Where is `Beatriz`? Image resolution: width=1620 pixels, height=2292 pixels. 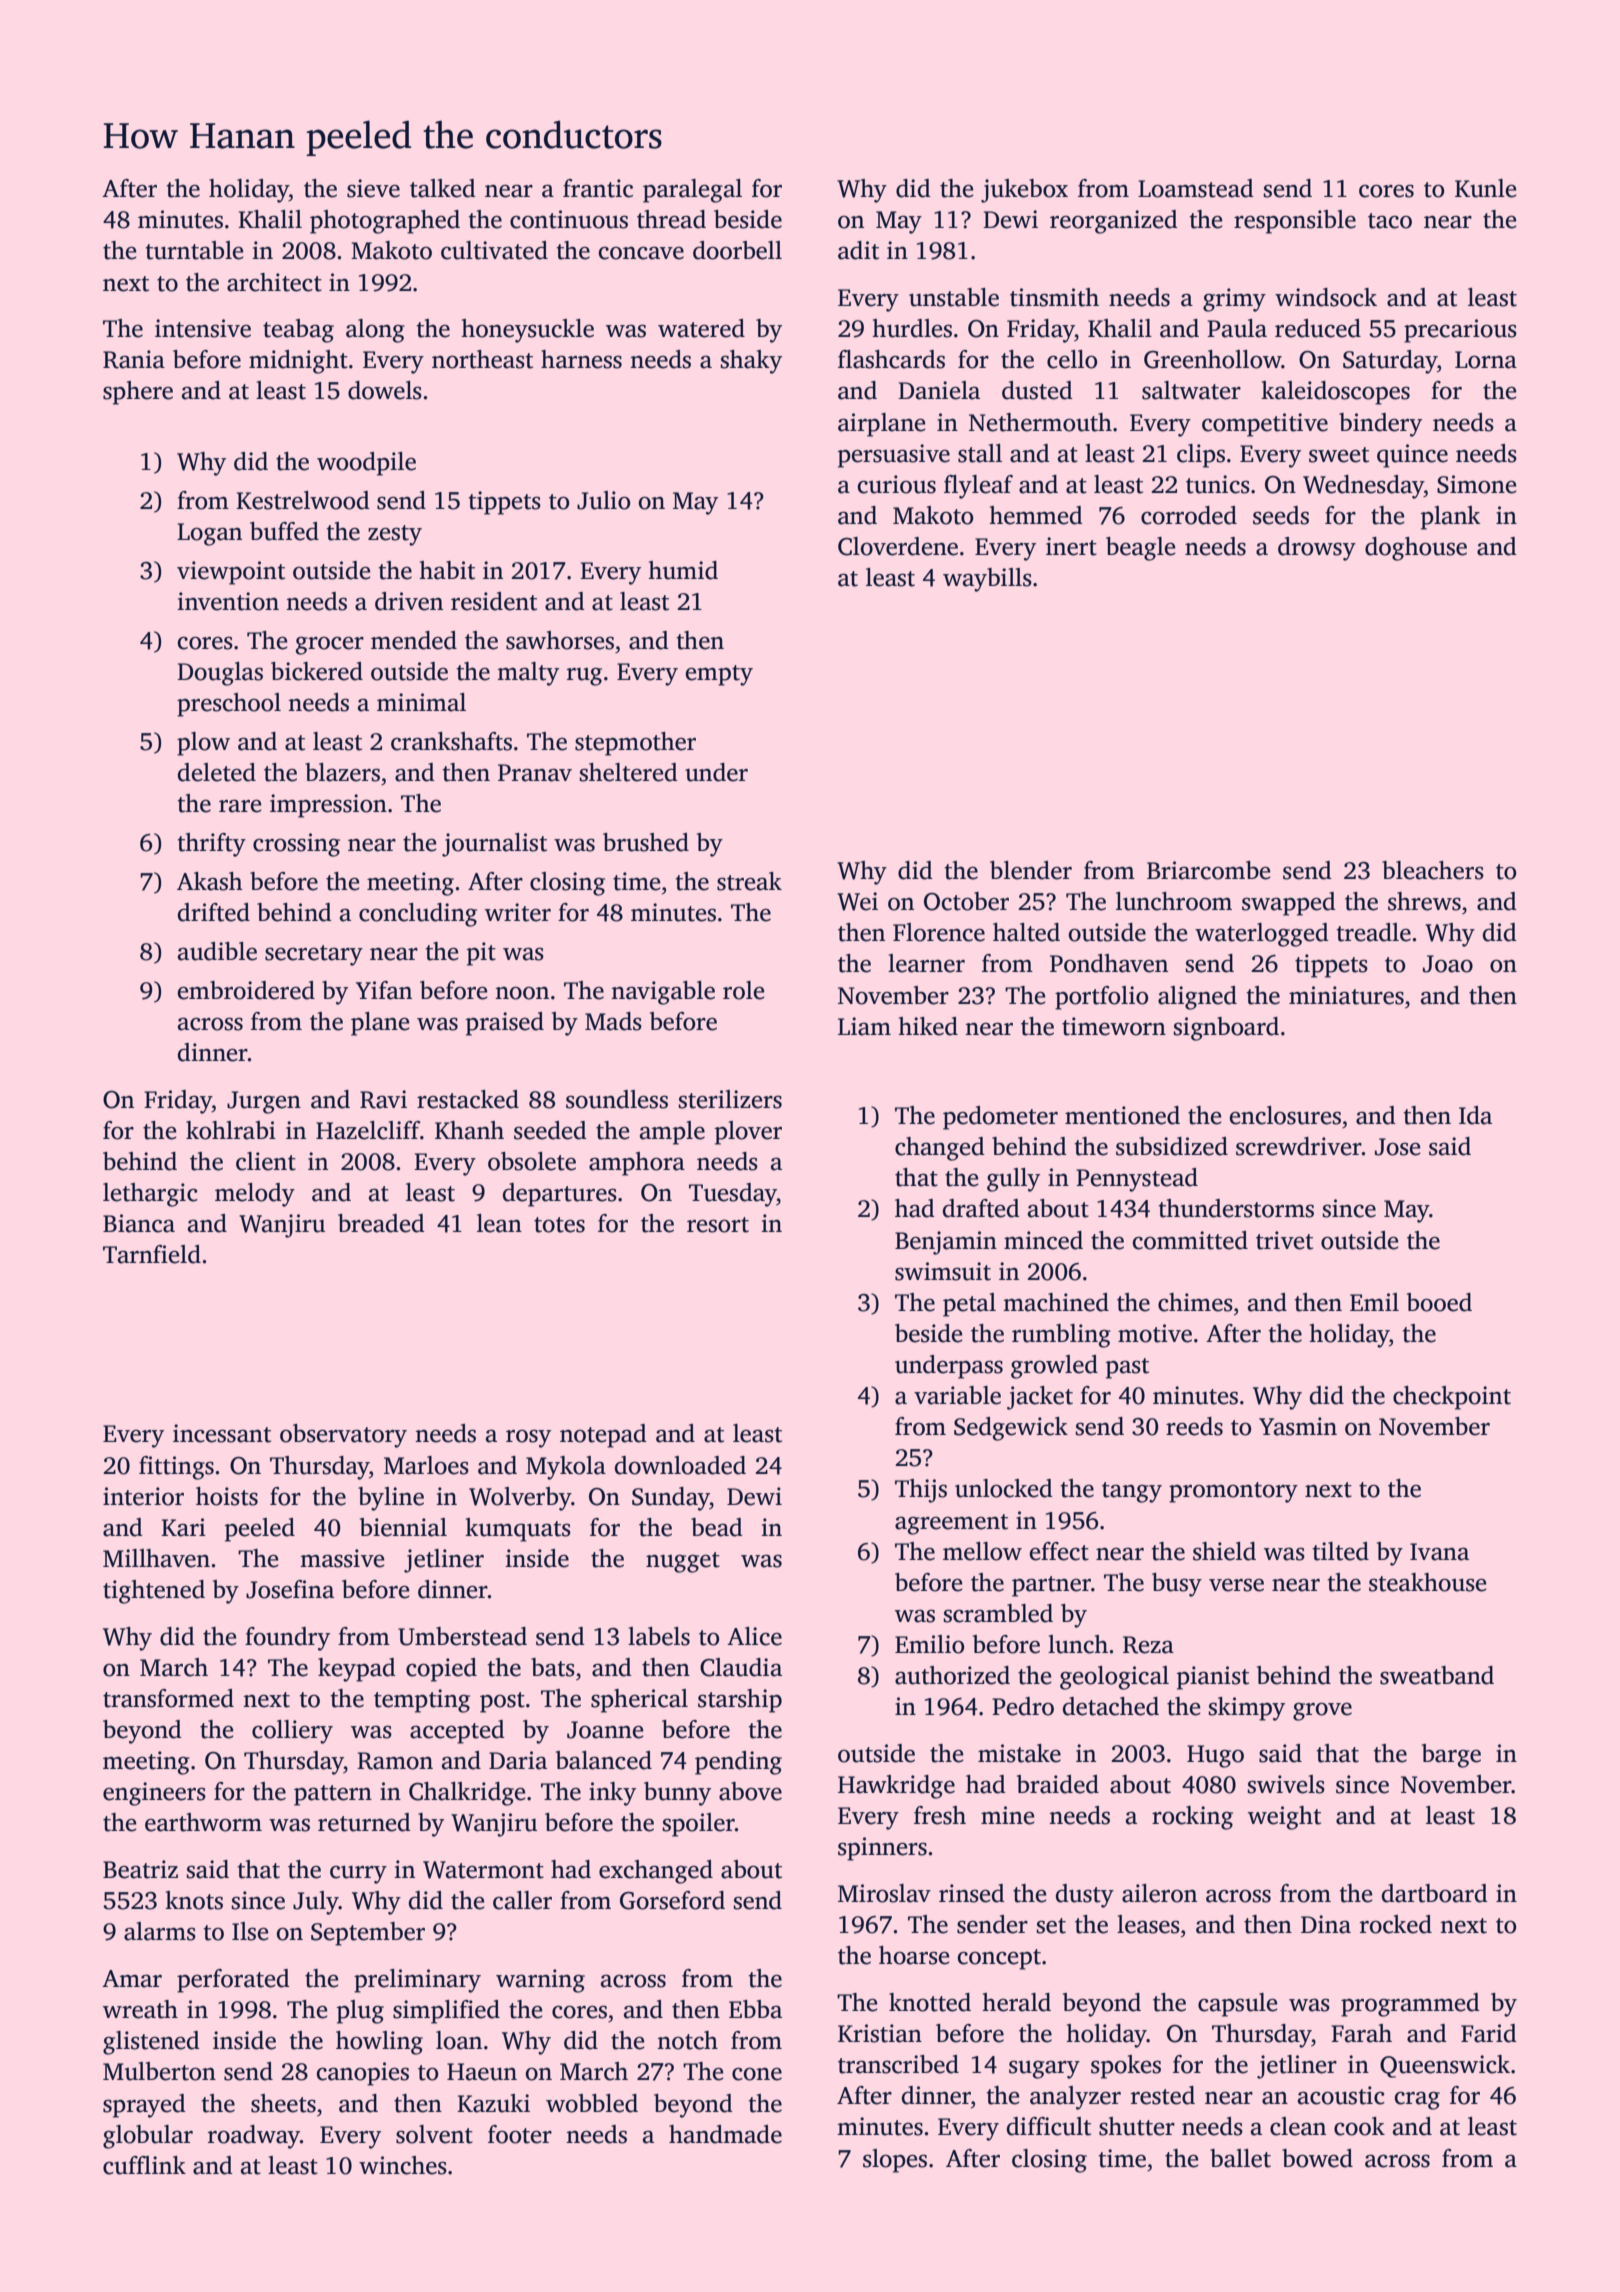
Beatriz is located at coordinates (140, 1869).
